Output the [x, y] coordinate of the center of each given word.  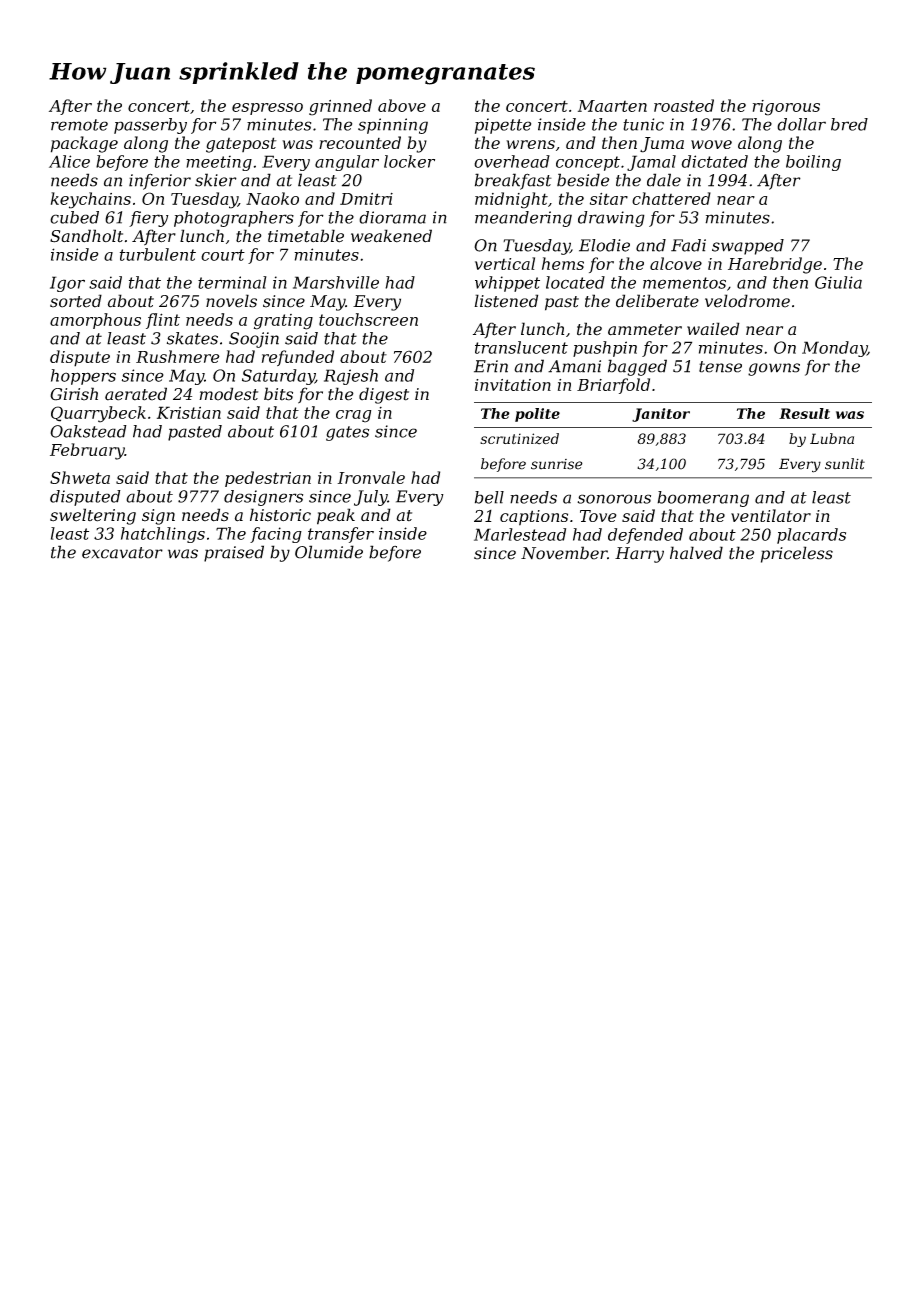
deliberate [657, 301]
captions [534, 518]
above [402, 105]
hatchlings [163, 535]
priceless [797, 554]
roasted [684, 105]
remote [79, 125]
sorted [76, 301]
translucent [521, 347]
